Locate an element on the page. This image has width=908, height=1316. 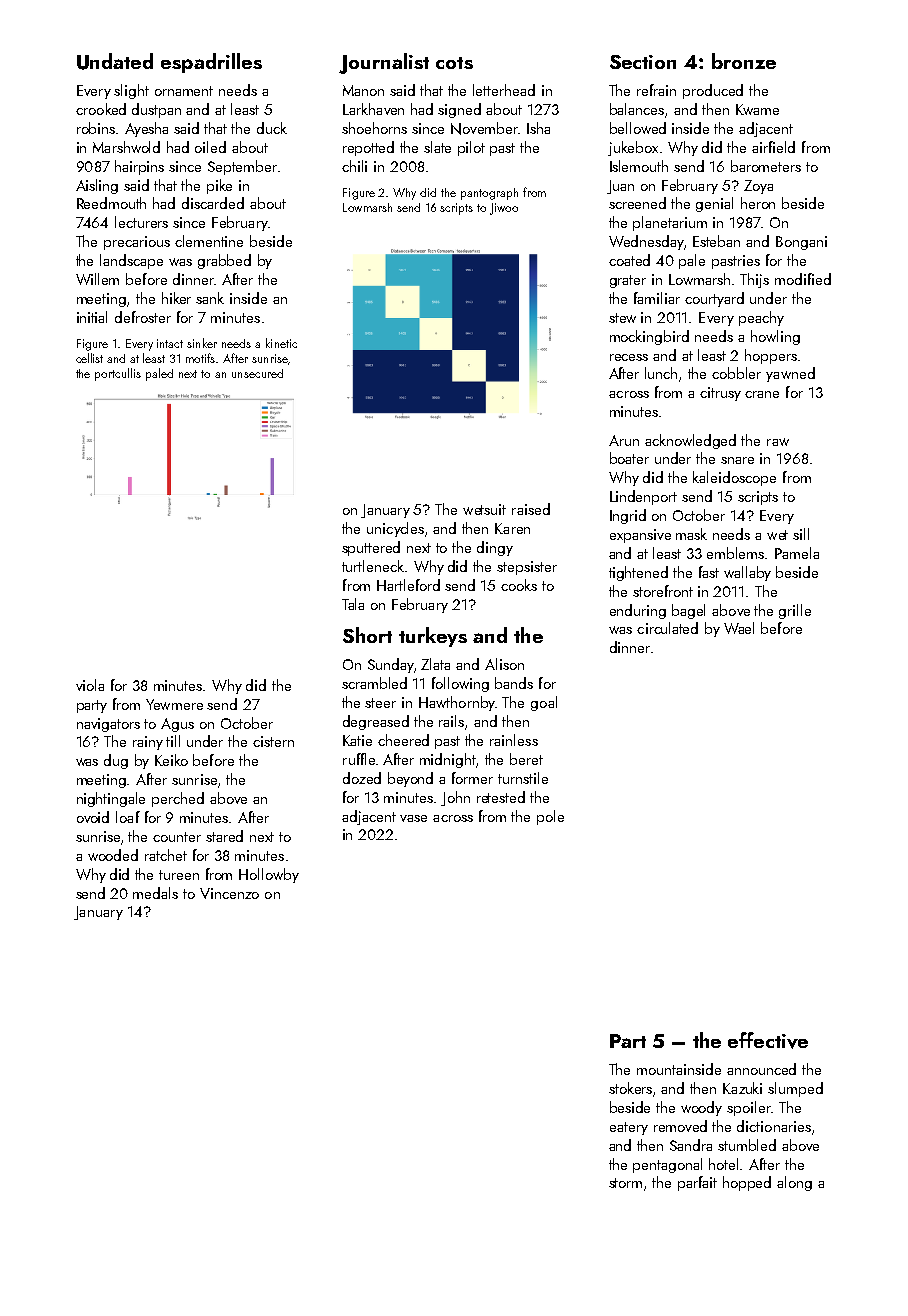
lunch is located at coordinates (661, 373).
